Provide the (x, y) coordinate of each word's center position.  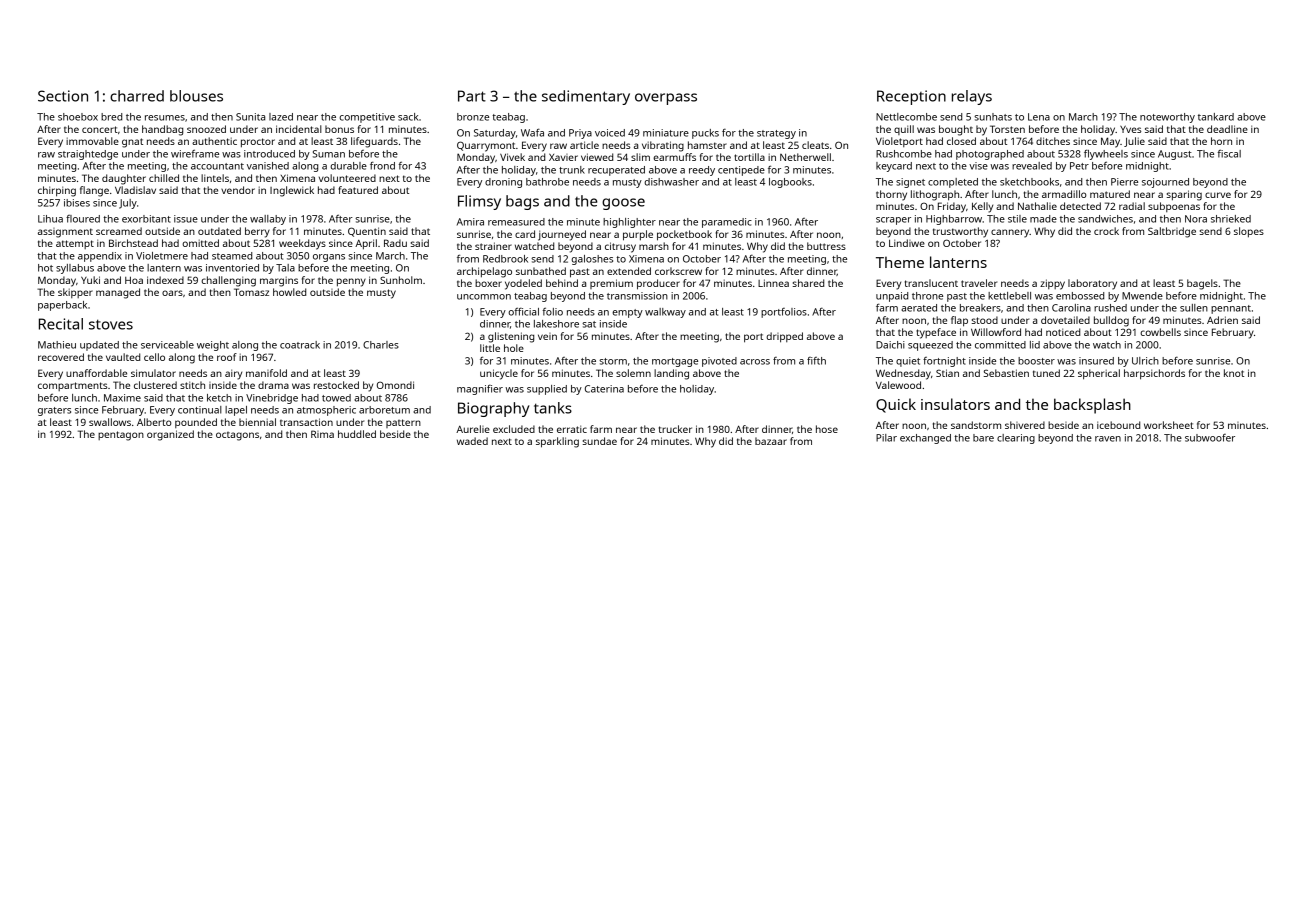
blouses (196, 96)
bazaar (771, 441)
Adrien (1222, 320)
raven (1108, 439)
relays (972, 97)
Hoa (134, 280)
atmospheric (326, 411)
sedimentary (586, 97)
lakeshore (556, 324)
